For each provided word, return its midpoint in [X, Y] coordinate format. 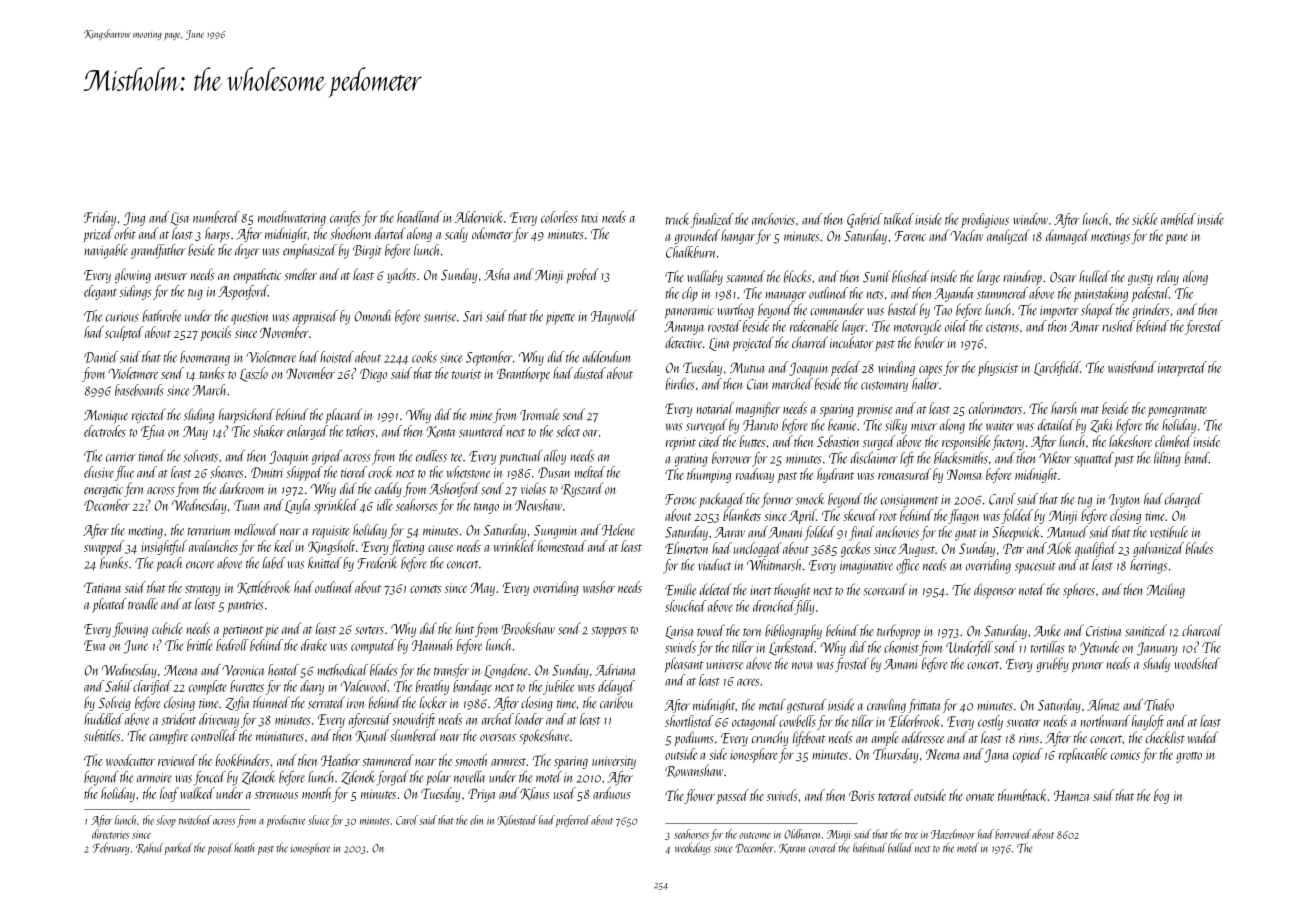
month [317, 793]
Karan [792, 849]
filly [805, 607]
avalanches [213, 546]
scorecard [885, 589]
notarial [715, 408]
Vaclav [966, 235]
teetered [895, 795]
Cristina [1103, 631]
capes [930, 371]
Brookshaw [528, 628]
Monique [106, 417]
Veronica [243, 670]
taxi [590, 218]
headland [419, 217]
